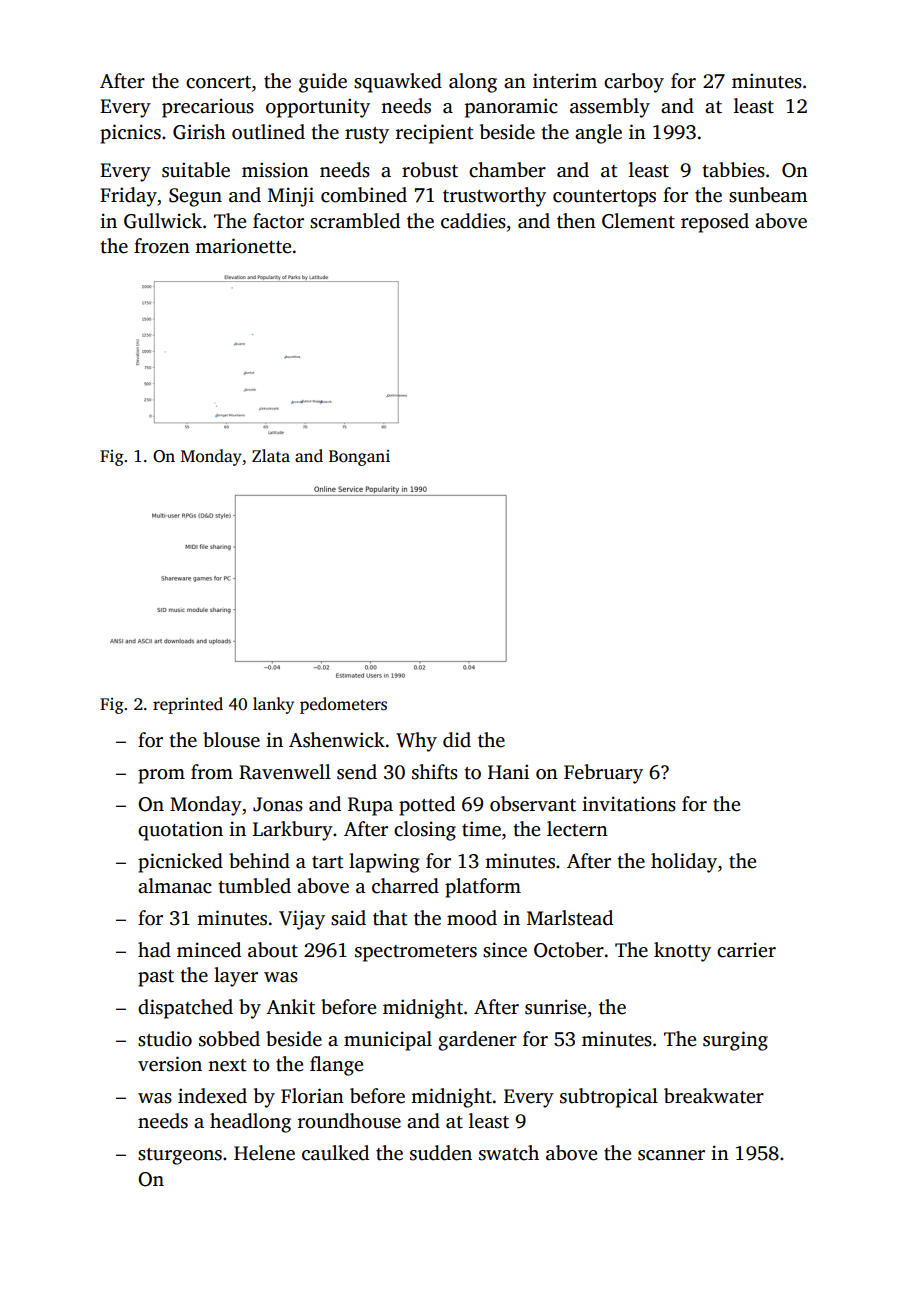  What do you see at coordinates (218, 82) in the document?
I see `concert` at bounding box center [218, 82].
